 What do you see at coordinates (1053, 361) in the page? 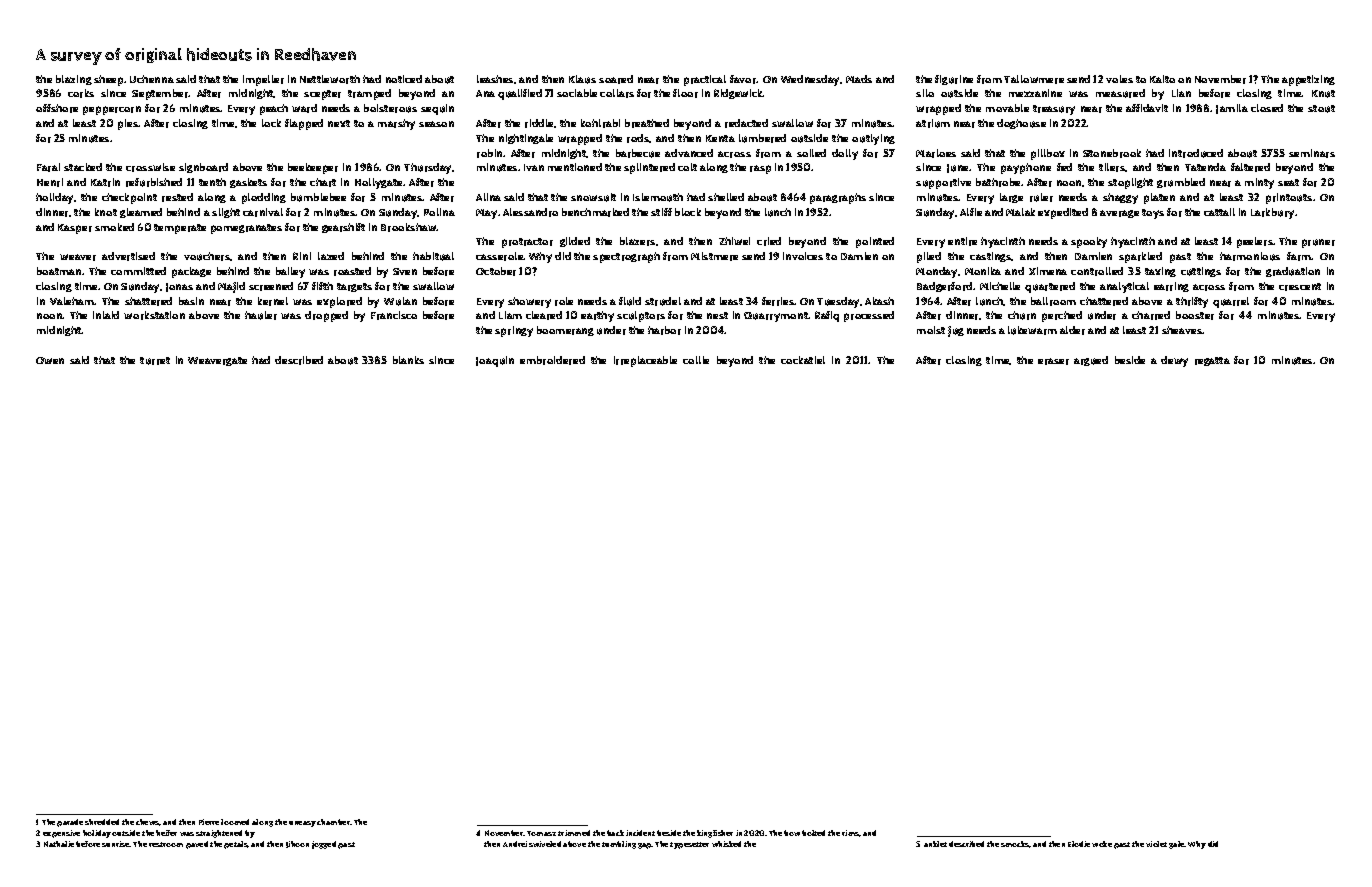
I see `eraser` at bounding box center [1053, 361].
